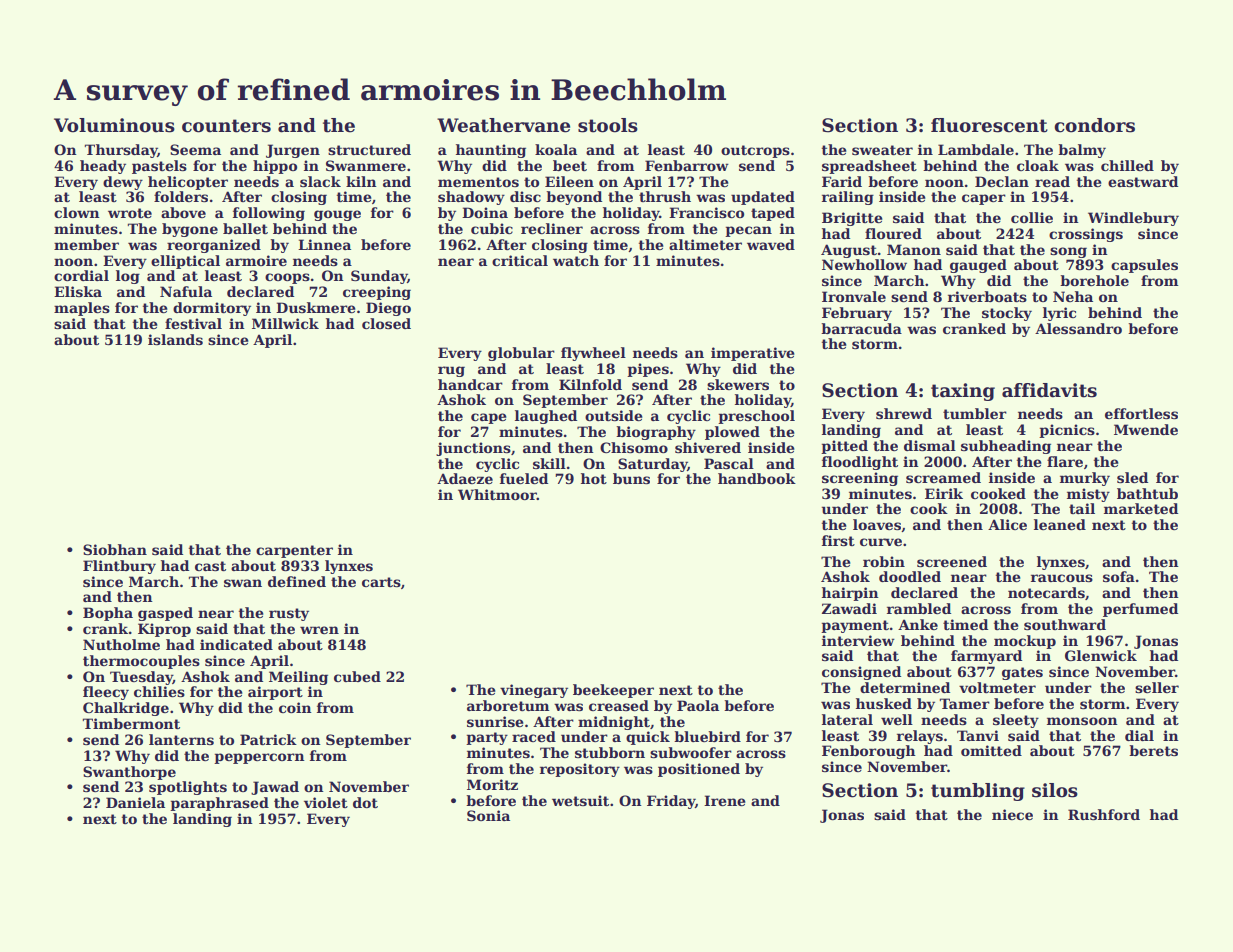 This image has width=1233, height=952. I want to click on cubic, so click(492, 228).
